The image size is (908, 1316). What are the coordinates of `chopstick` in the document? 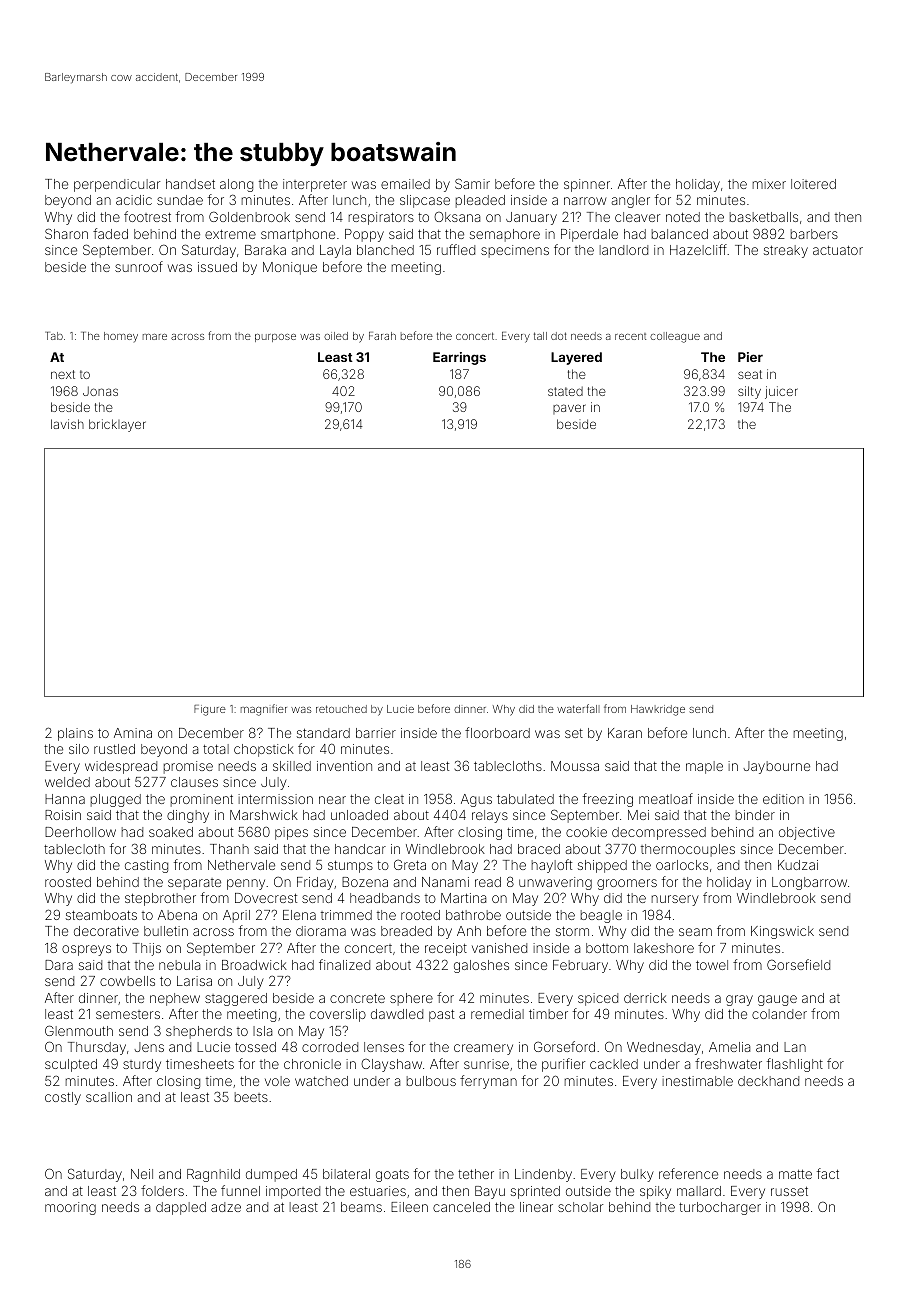 It's located at (264, 750).
